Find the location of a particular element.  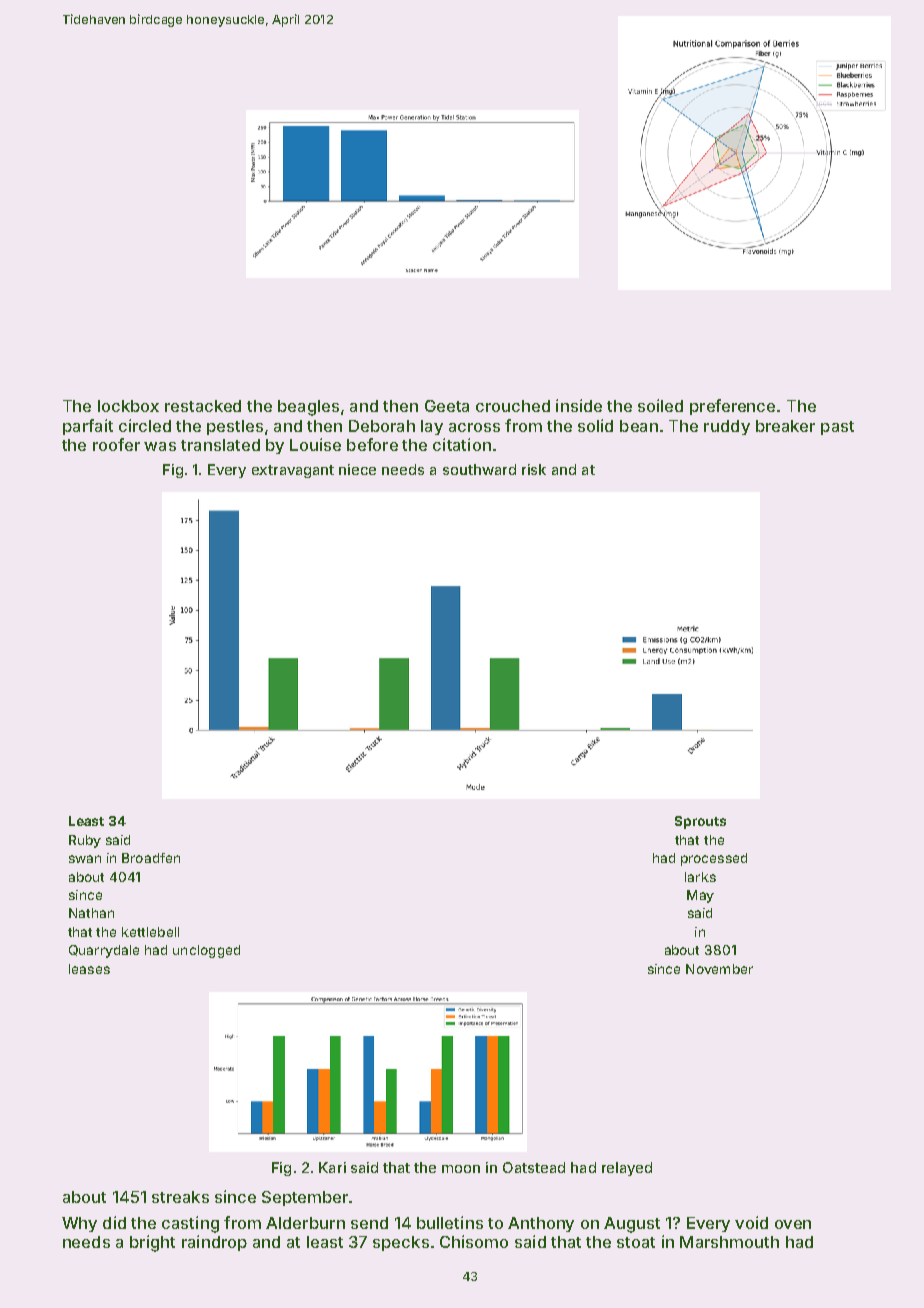

raindrop is located at coordinates (214, 1243).
